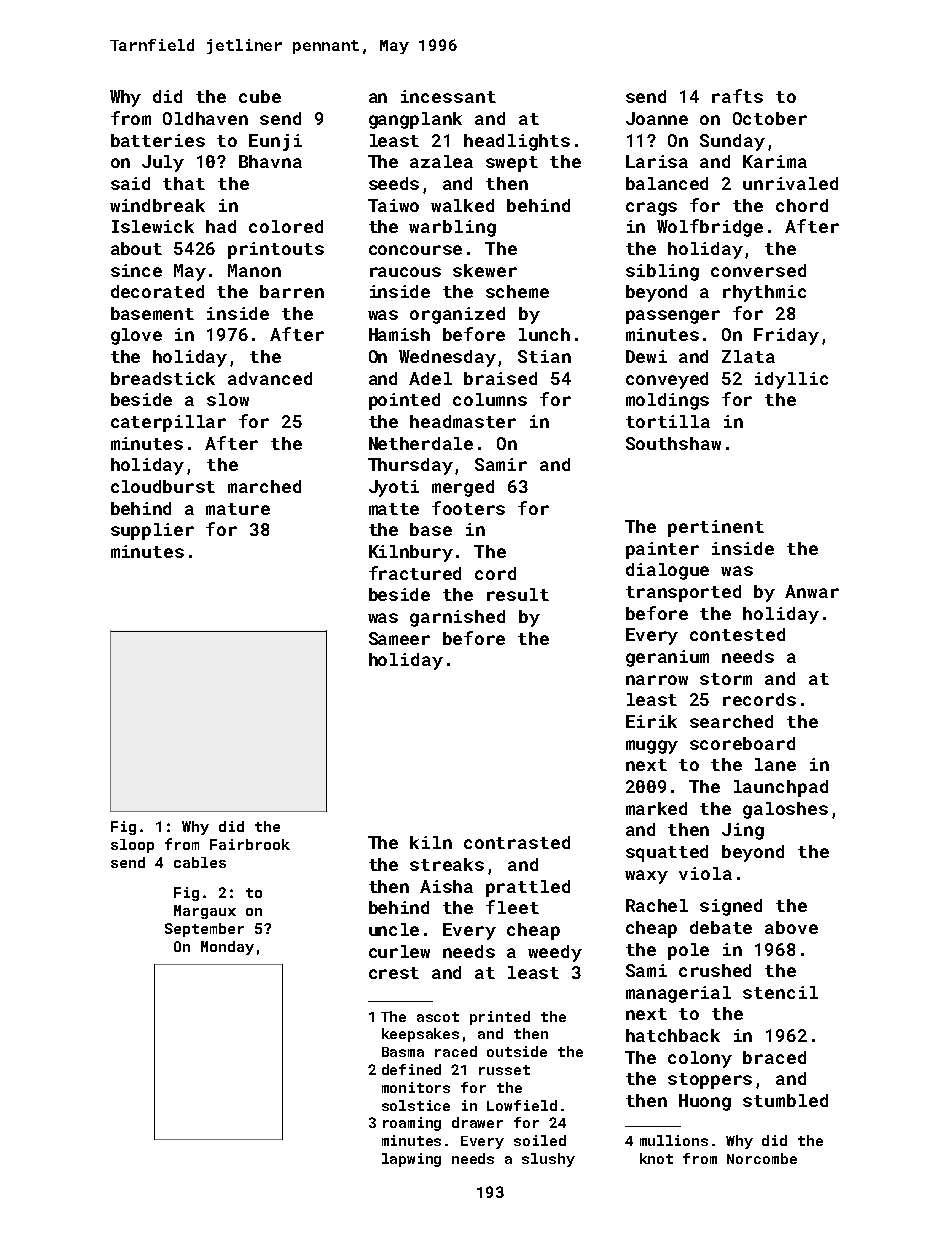  Describe the element at coordinates (737, 634) in the document. I see `contested` at that location.
